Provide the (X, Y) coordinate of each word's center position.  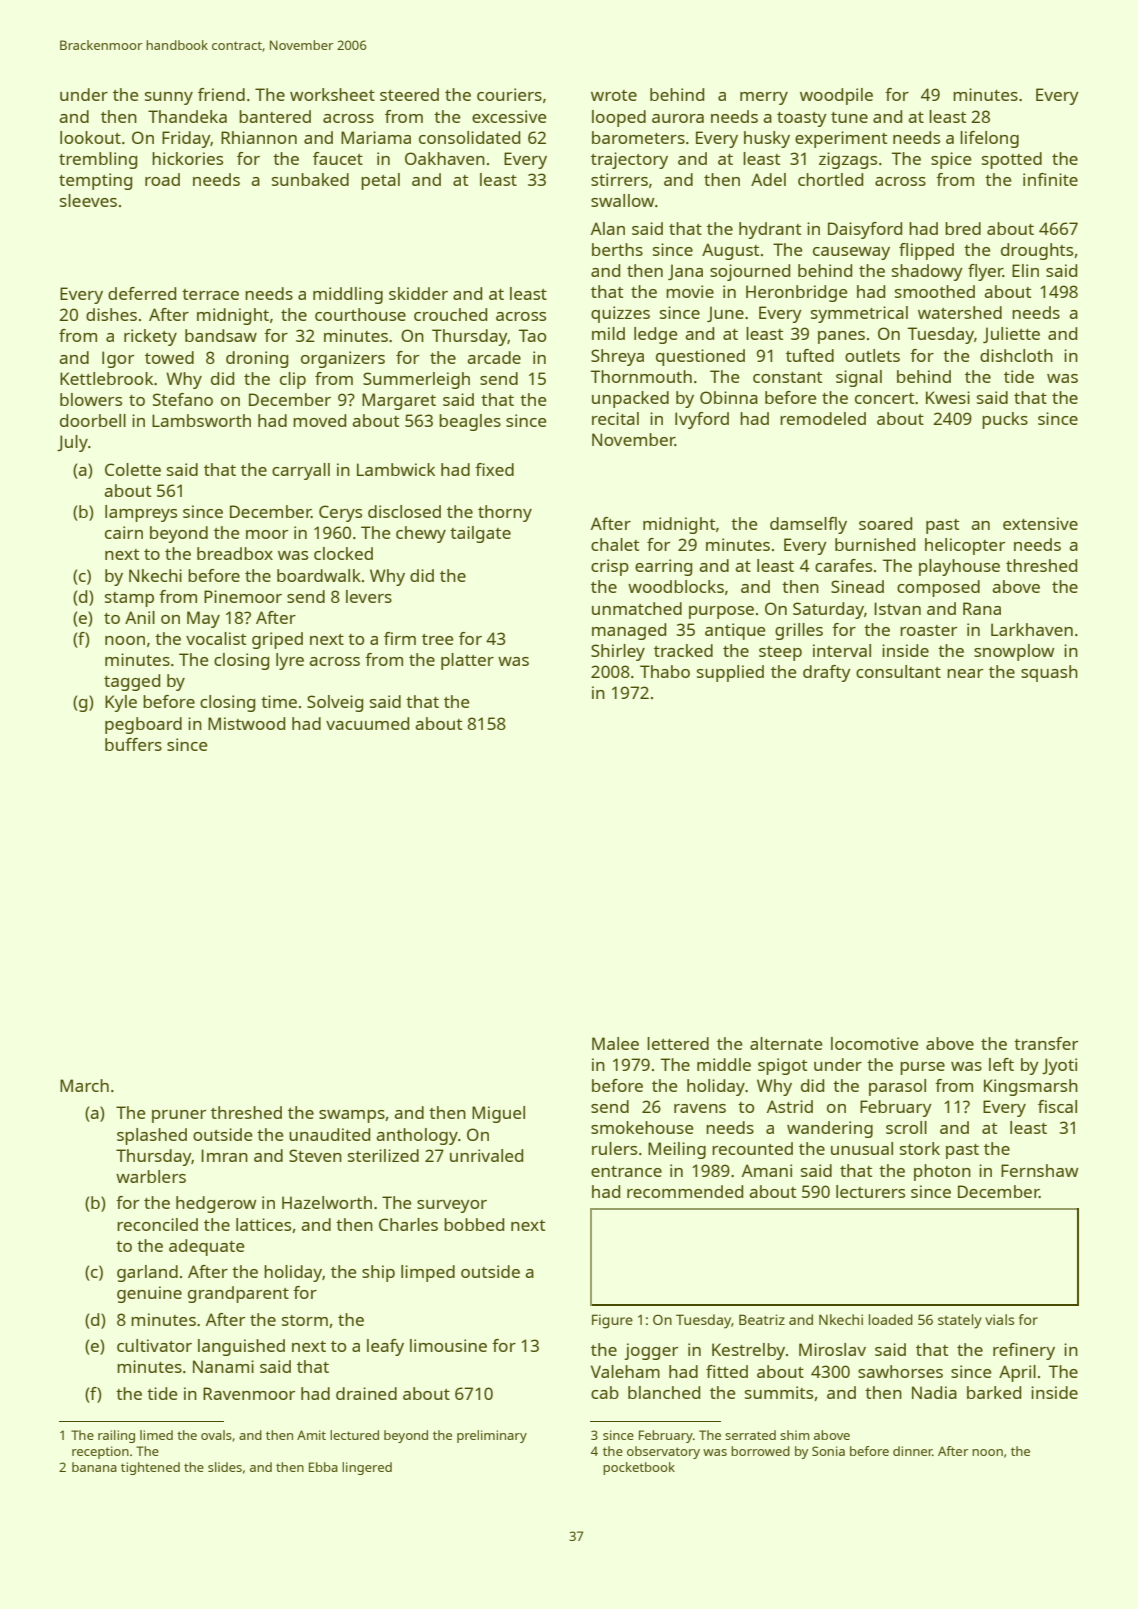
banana (94, 1467)
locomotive (874, 1043)
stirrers (619, 179)
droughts (1037, 251)
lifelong (989, 139)
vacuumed (367, 723)
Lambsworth (201, 420)
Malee (615, 1043)
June (725, 314)
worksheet (332, 94)
